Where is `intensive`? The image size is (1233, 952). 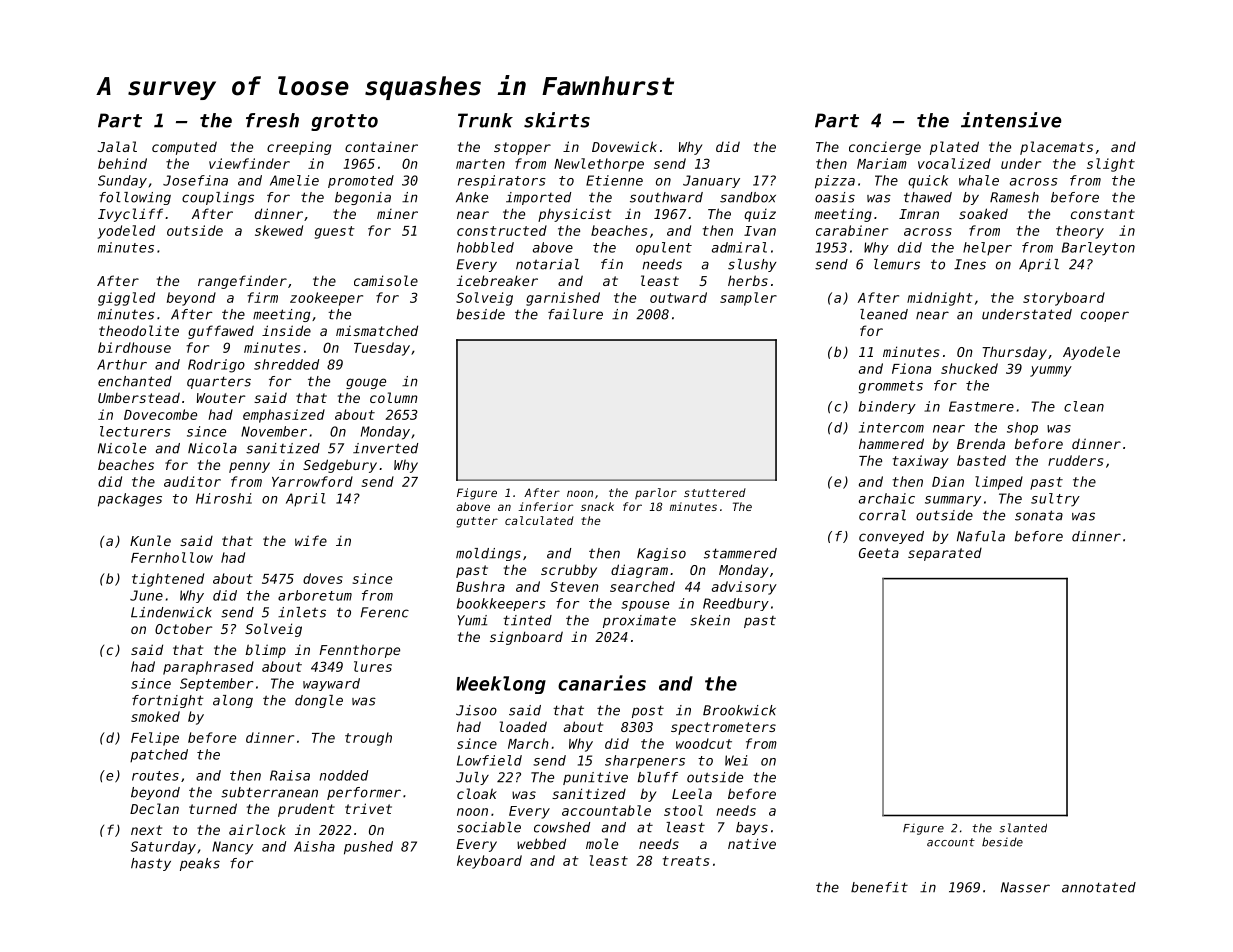
intensive is located at coordinates (1011, 120).
